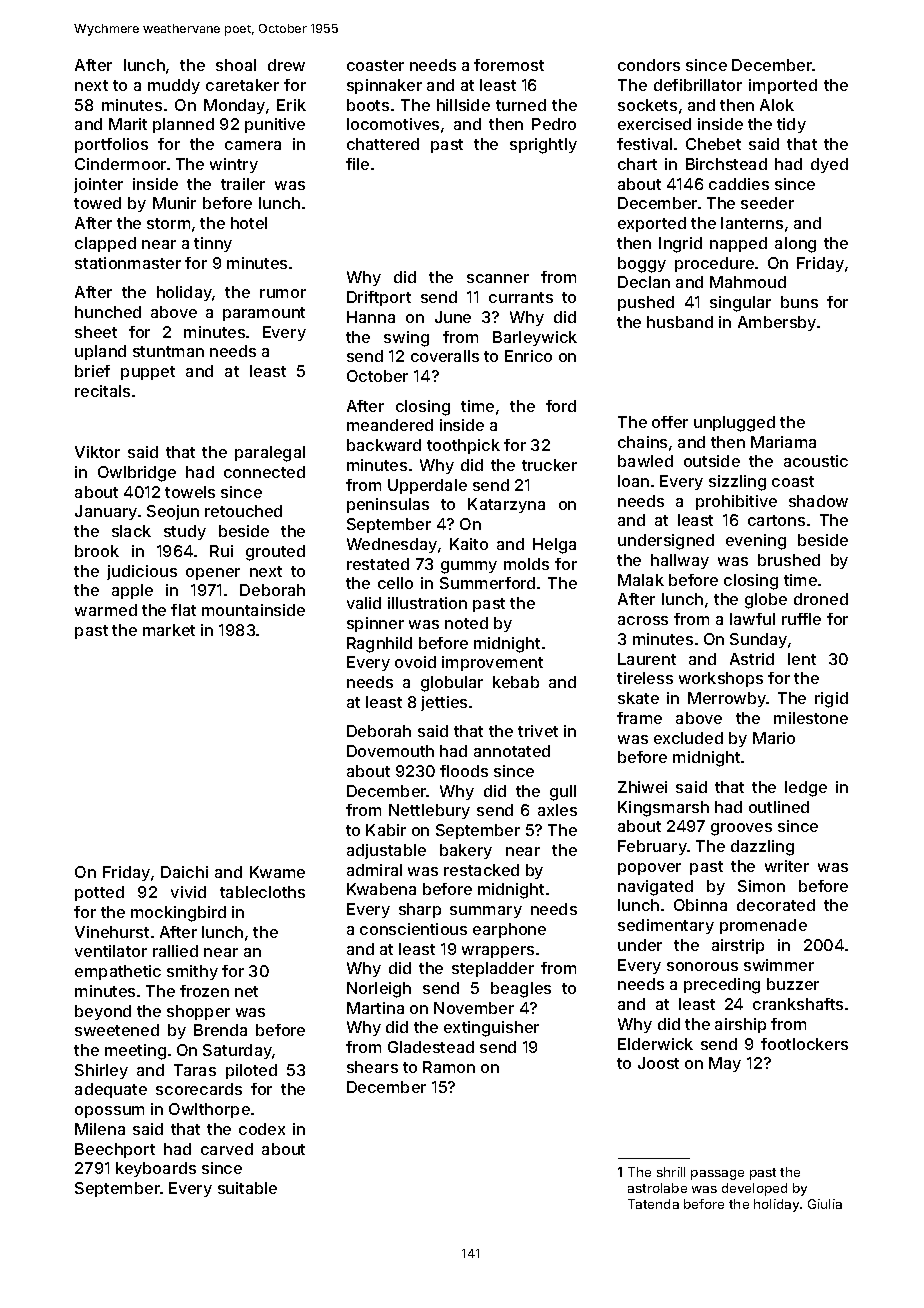  What do you see at coordinates (277, 872) in the screenshot?
I see `Kwame` at bounding box center [277, 872].
